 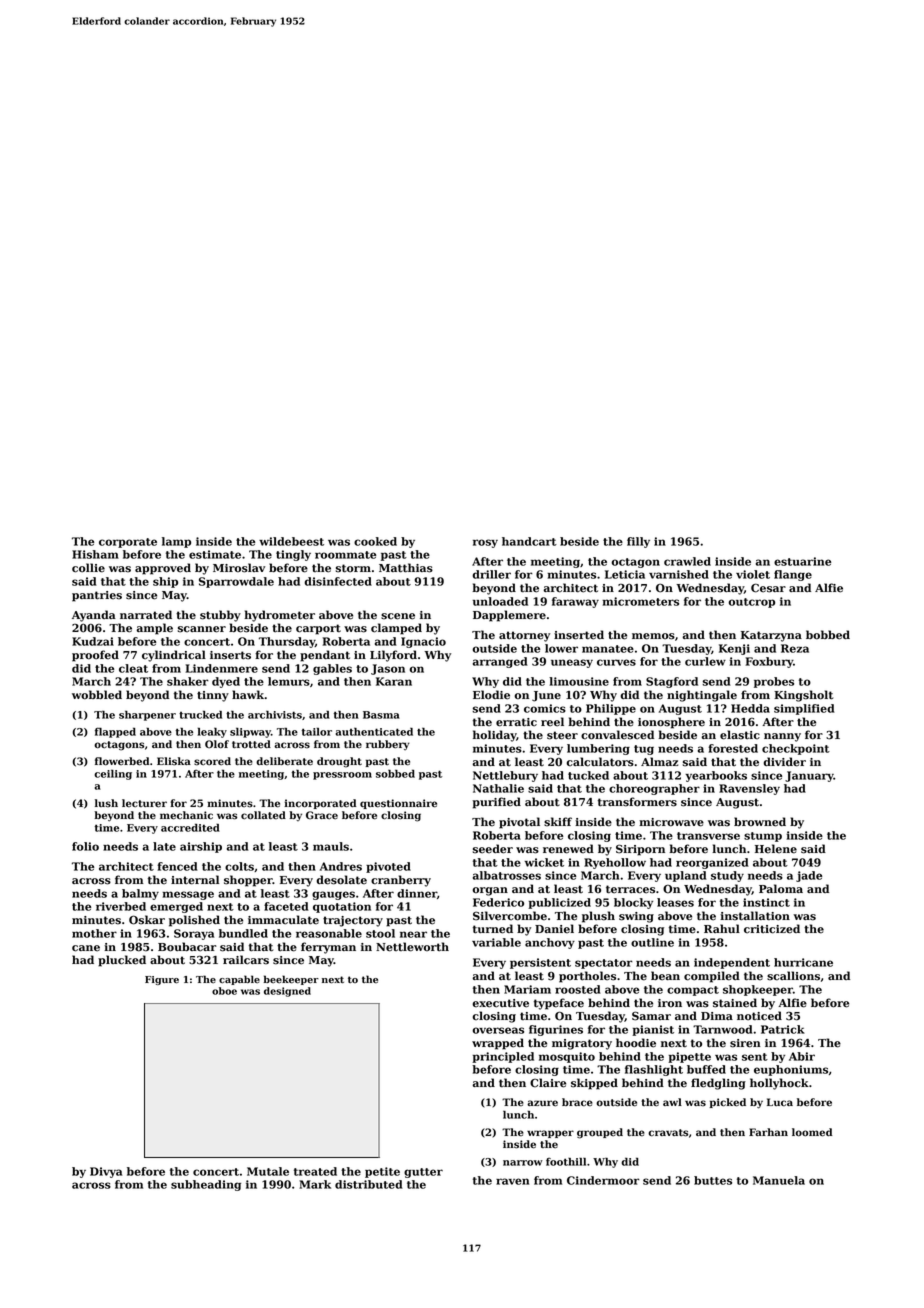 What do you see at coordinates (572, 663) in the page?
I see `uneasy` at bounding box center [572, 663].
